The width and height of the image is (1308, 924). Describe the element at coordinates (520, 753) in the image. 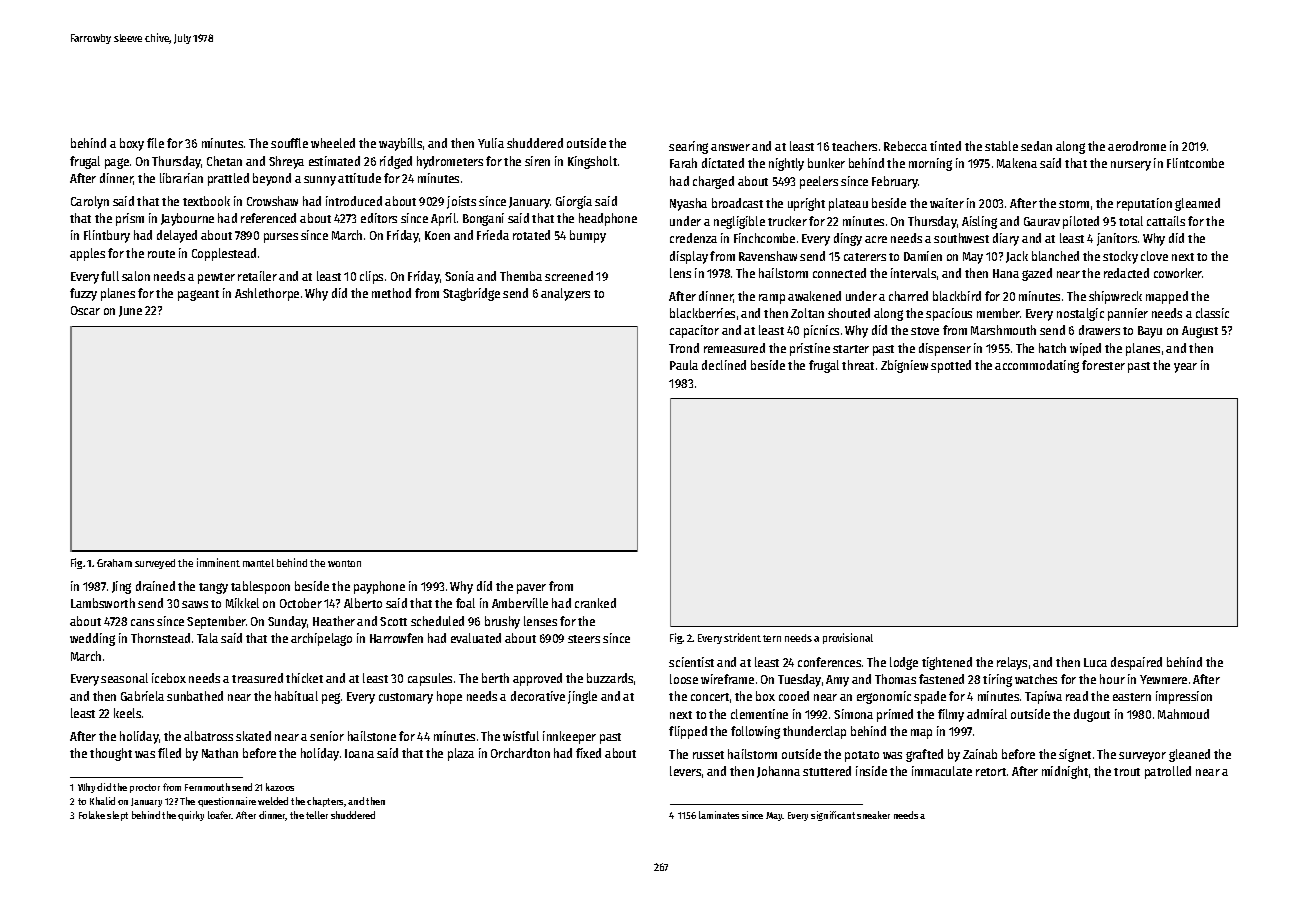

I see `Orchardton` at that location.
